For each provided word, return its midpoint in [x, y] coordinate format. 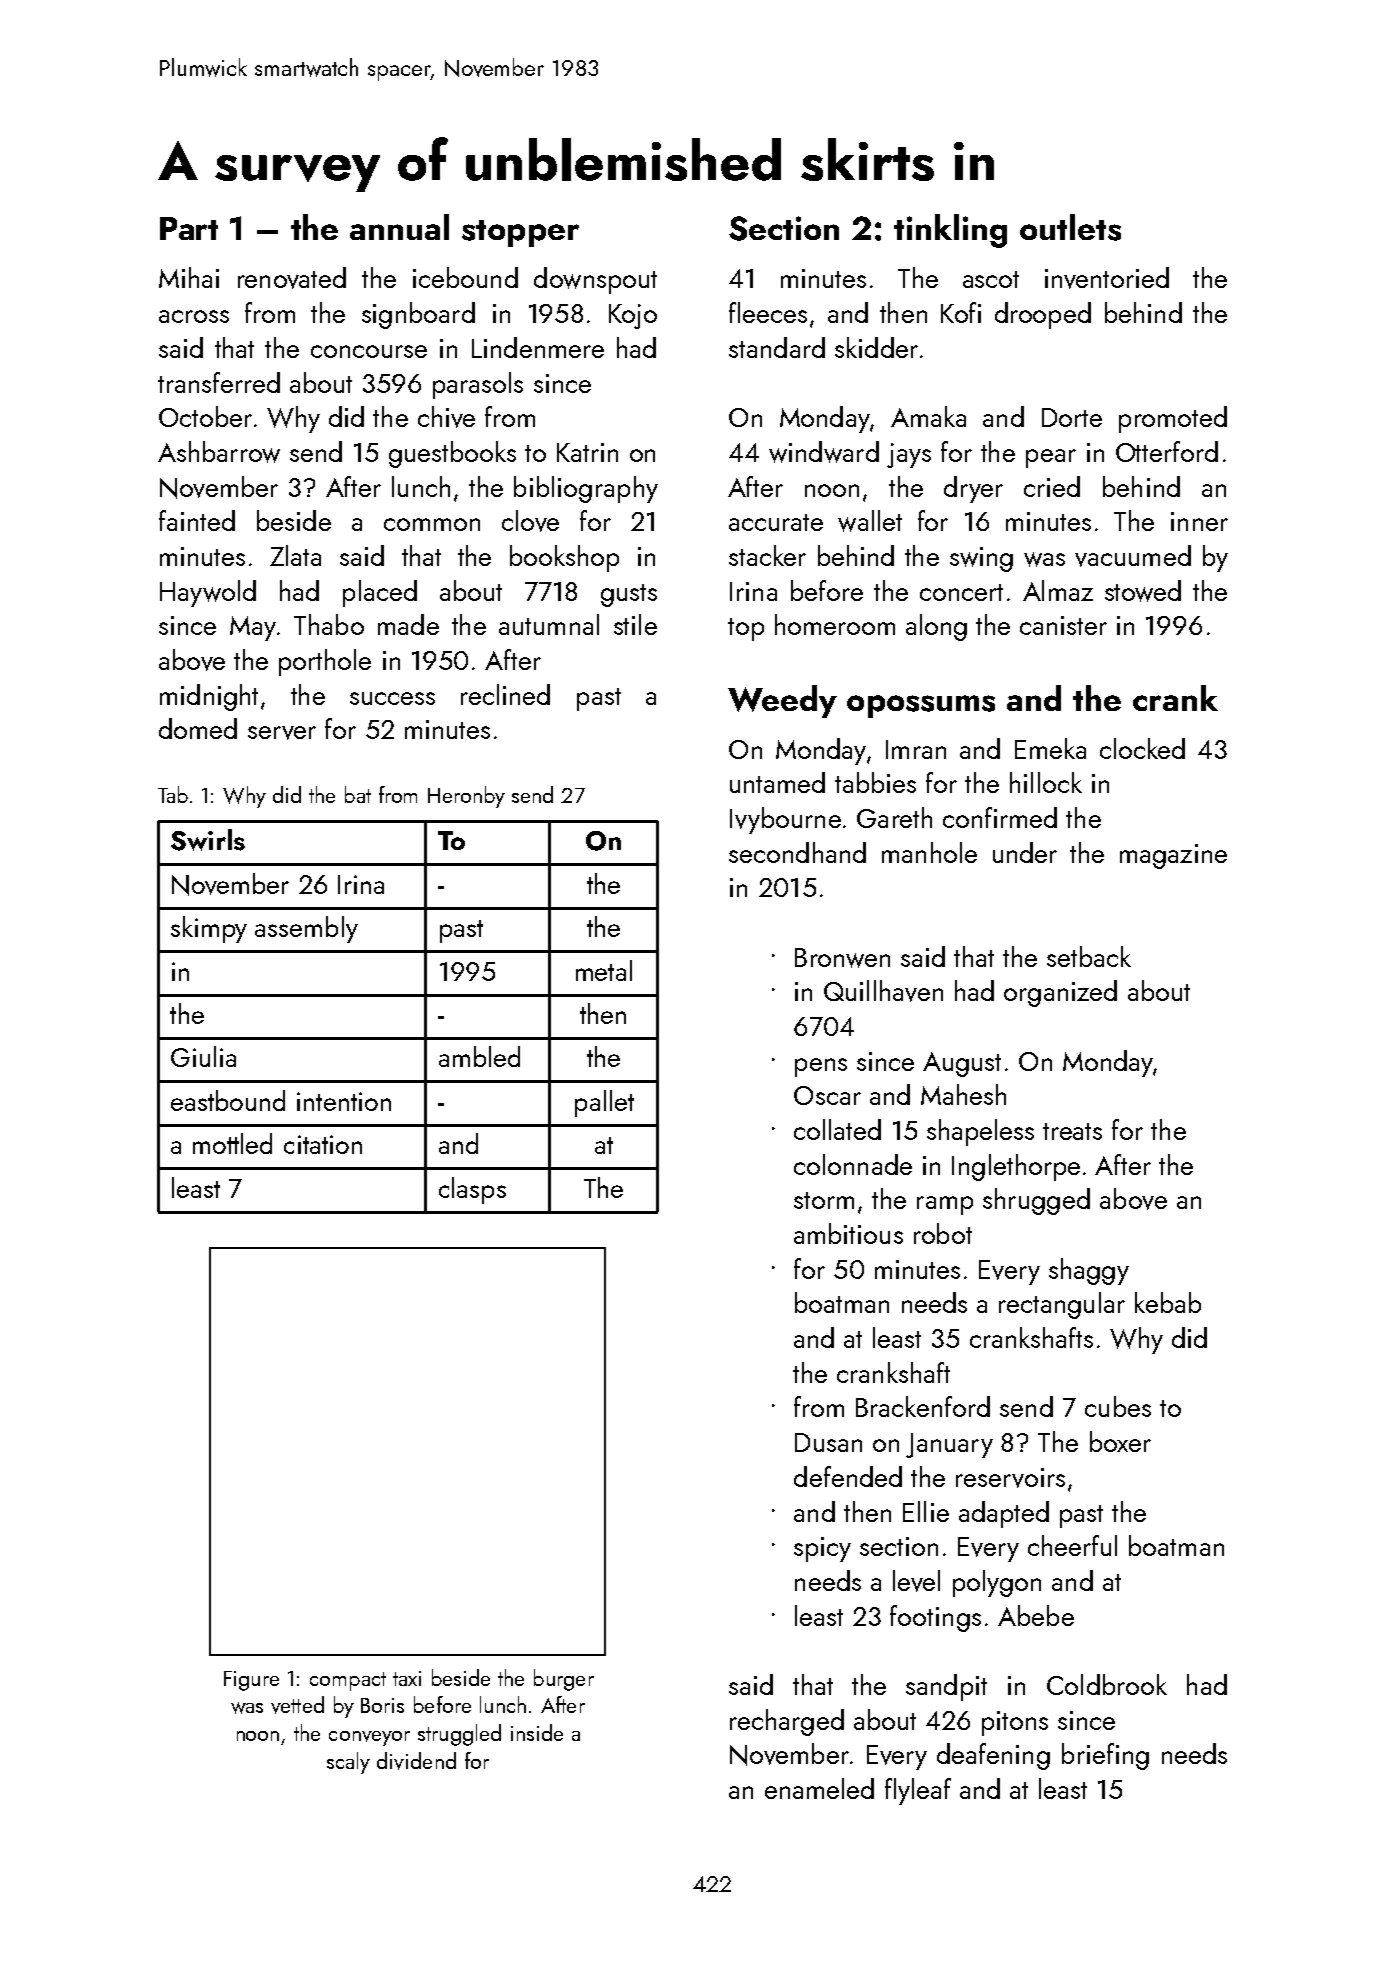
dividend [416, 1761]
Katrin [587, 452]
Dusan [828, 1442]
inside [537, 1732]
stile [635, 624]
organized [1060, 993]
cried [1052, 486]
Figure [251, 1681]
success [392, 698]
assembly [306, 929]
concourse [369, 351]
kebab [1168, 1302]
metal [604, 970]
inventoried [1107, 278]
